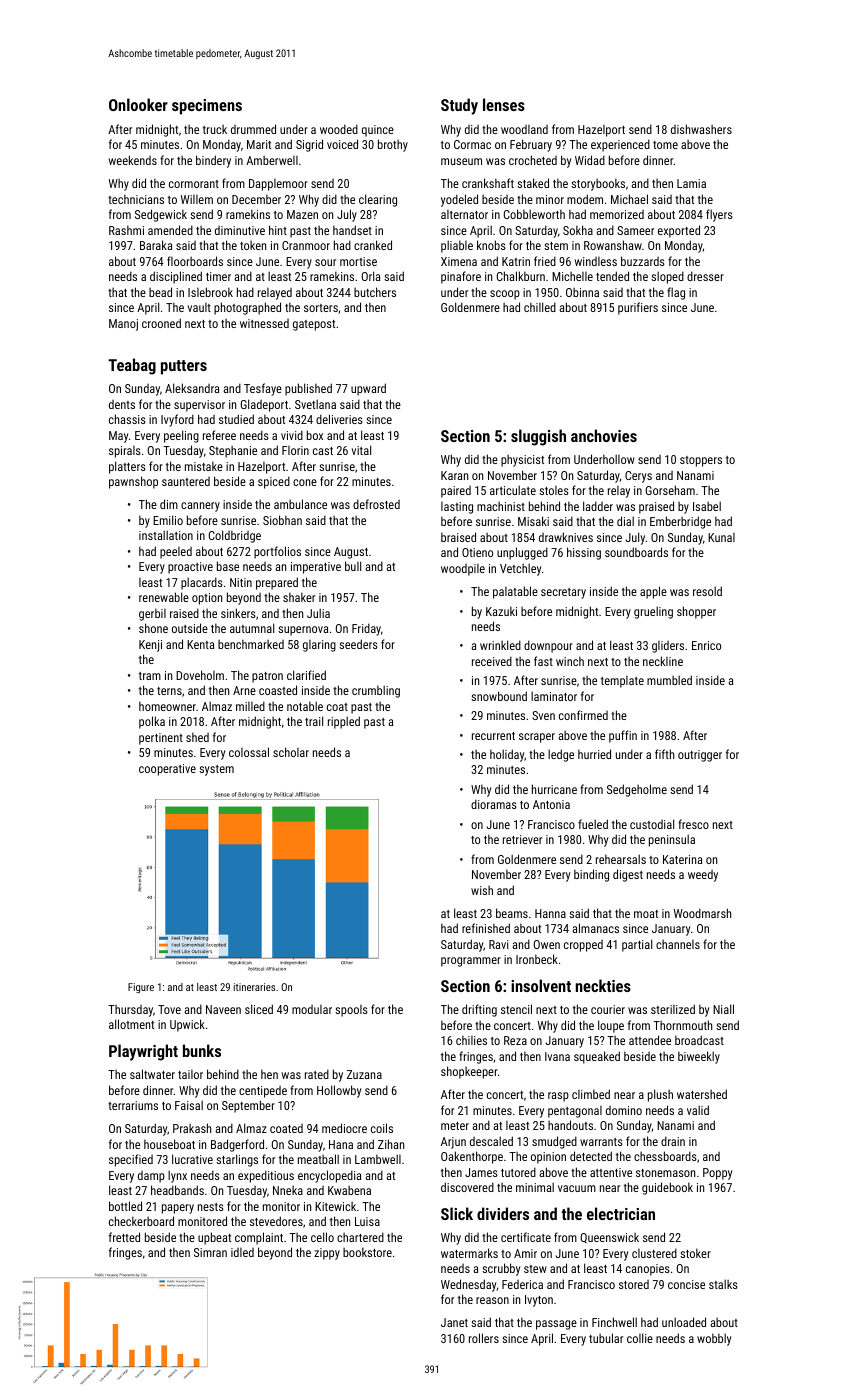 The image size is (849, 1400). Describe the element at coordinates (707, 591) in the image. I see `resold` at that location.
